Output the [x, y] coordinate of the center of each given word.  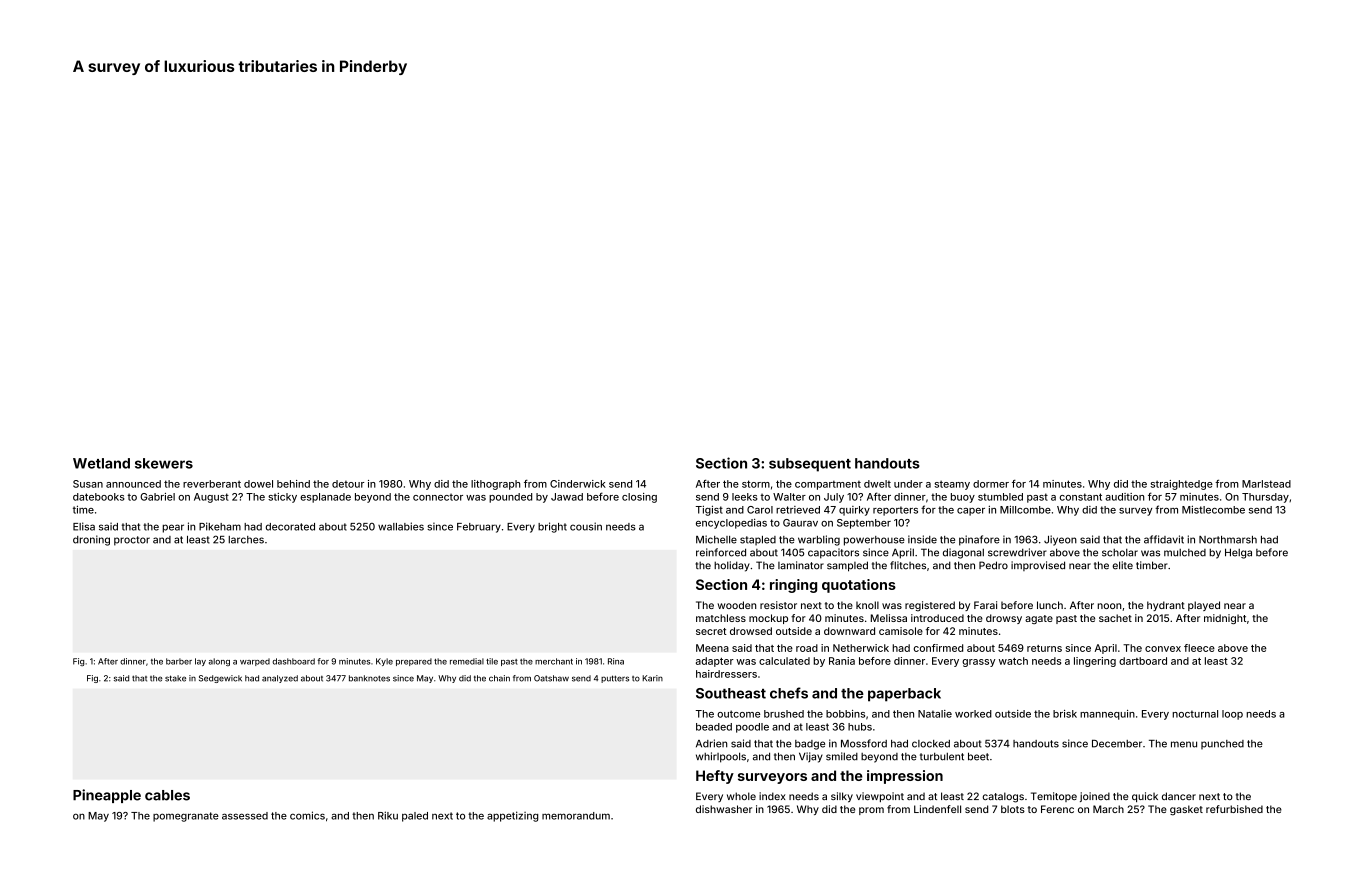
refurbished [1234, 809]
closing [639, 498]
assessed [245, 816]
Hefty [715, 777]
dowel [258, 484]
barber [179, 661]
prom [871, 811]
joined [1095, 797]
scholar [1120, 553]
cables [167, 795]
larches [246, 540]
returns [1044, 648]
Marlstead [1266, 484]
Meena [712, 648]
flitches [908, 565]
